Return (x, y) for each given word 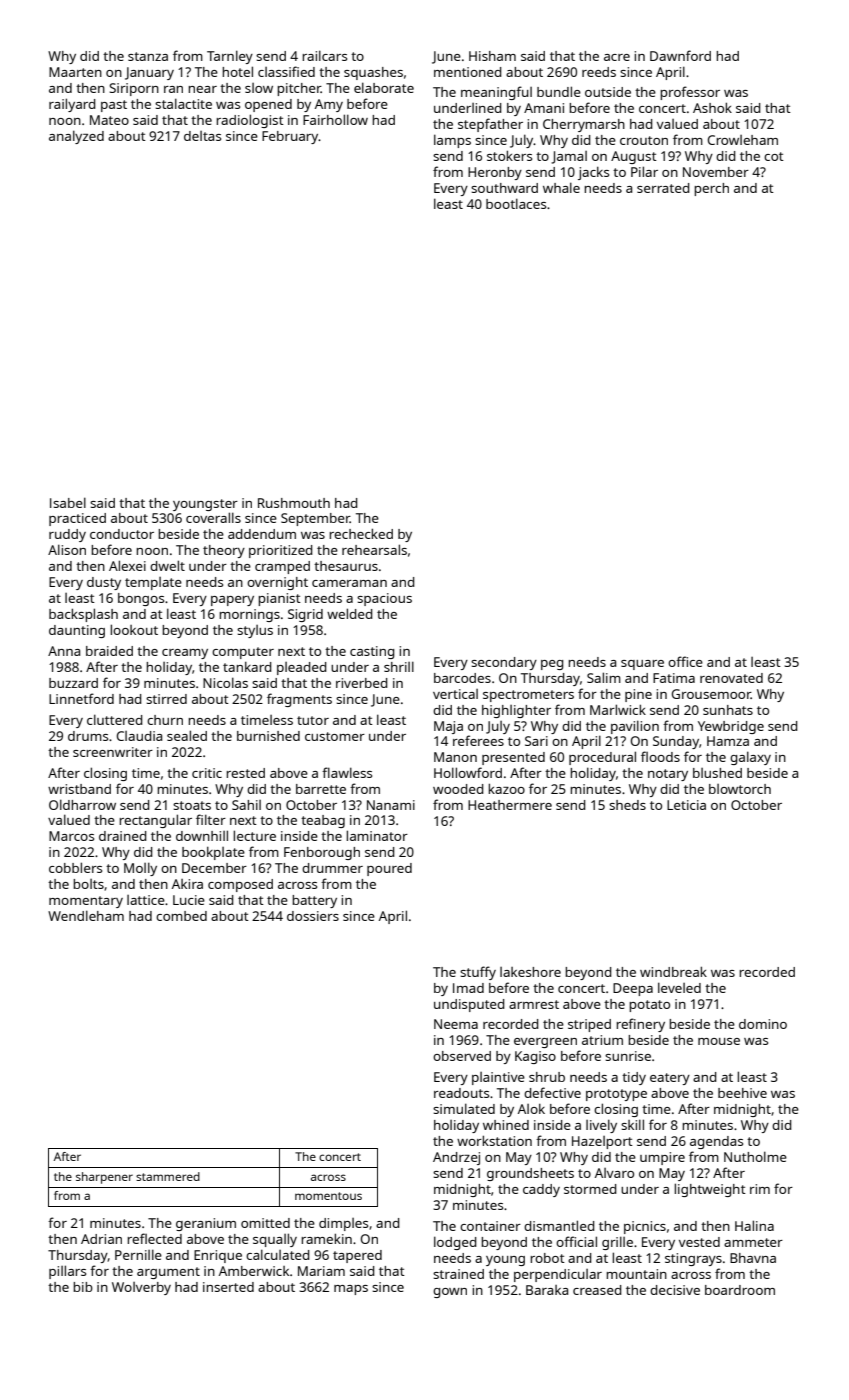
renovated (731, 678)
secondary (504, 663)
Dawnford (680, 55)
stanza (148, 56)
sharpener (104, 1178)
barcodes (462, 678)
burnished (268, 736)
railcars (324, 55)
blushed (717, 773)
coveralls (213, 517)
